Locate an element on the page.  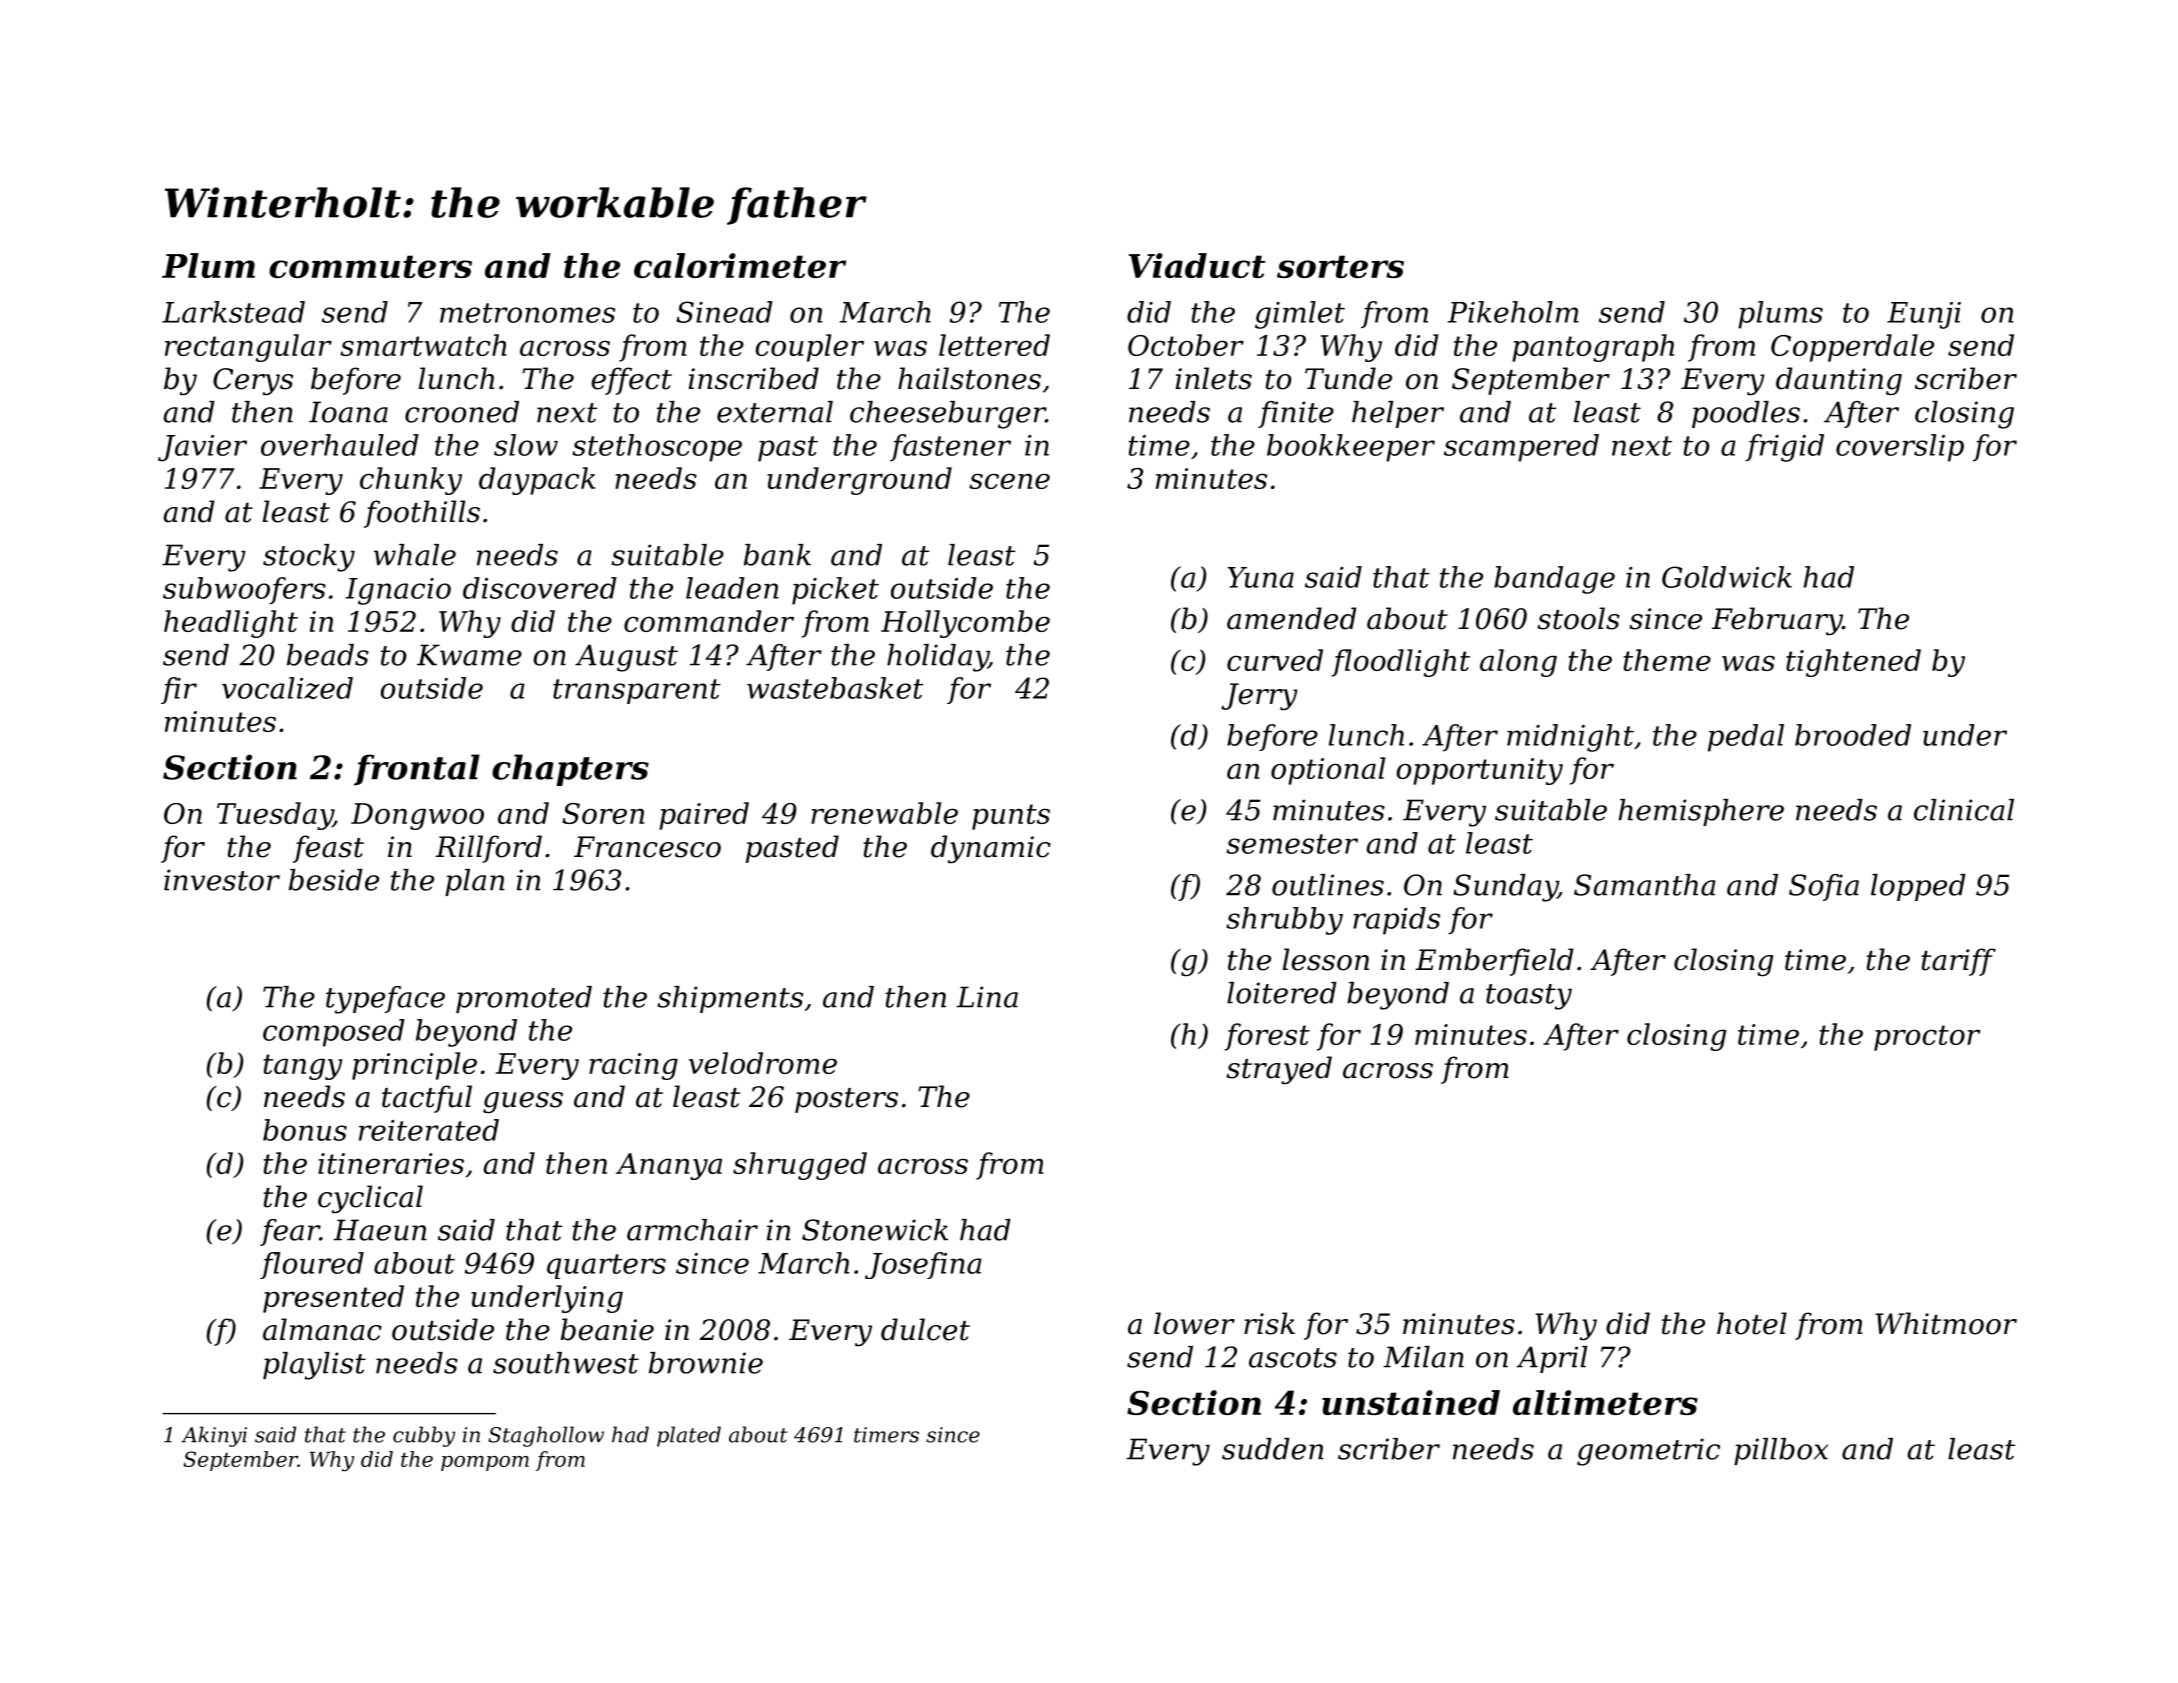
Akinyi is located at coordinates (214, 1436).
